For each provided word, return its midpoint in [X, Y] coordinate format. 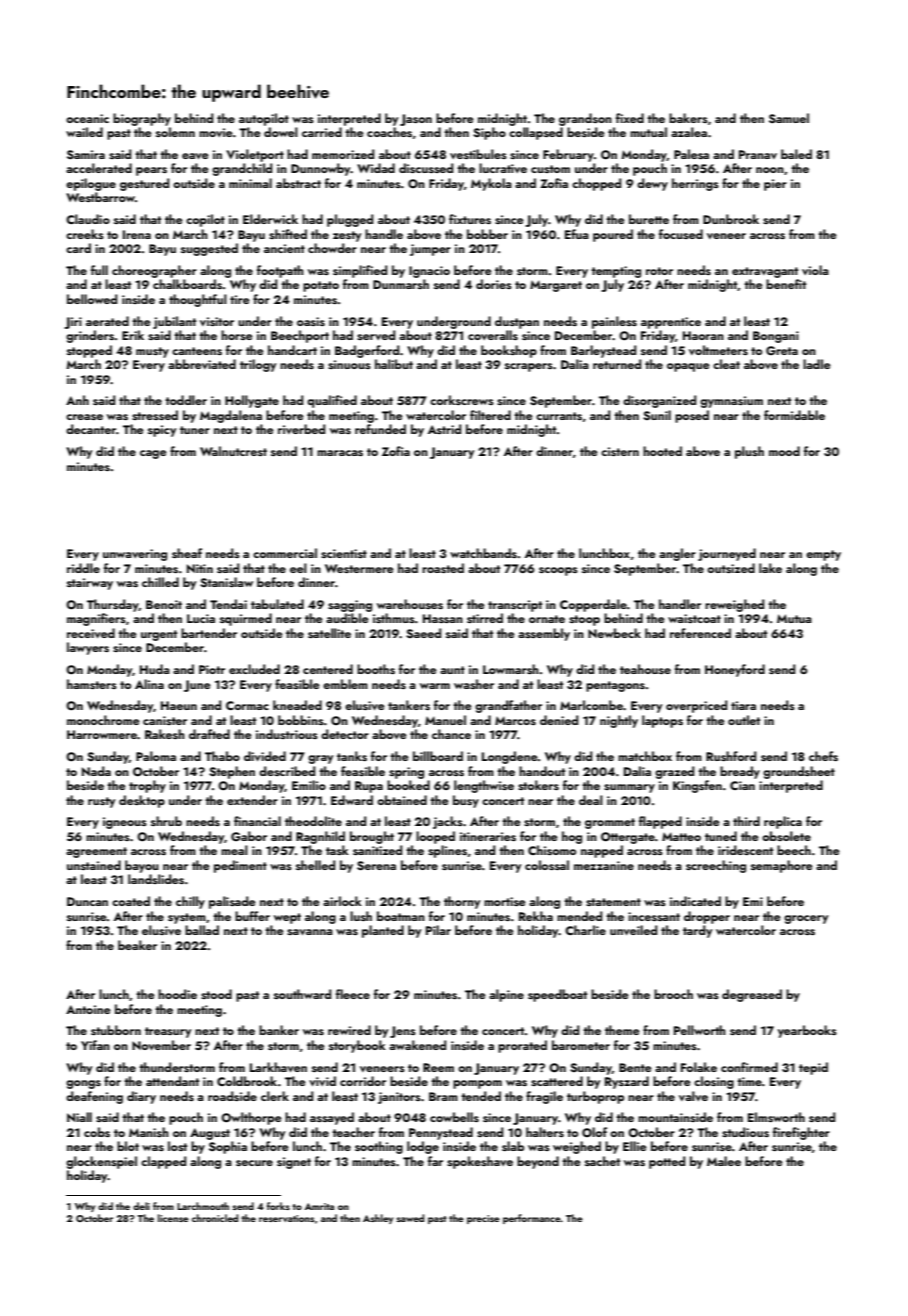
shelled [315, 865]
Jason [416, 120]
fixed [630, 118]
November [161, 1045]
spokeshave [480, 1162]
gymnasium [731, 402]
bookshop [509, 351]
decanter [91, 429]
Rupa [369, 787]
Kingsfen [697, 786]
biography [142, 119]
